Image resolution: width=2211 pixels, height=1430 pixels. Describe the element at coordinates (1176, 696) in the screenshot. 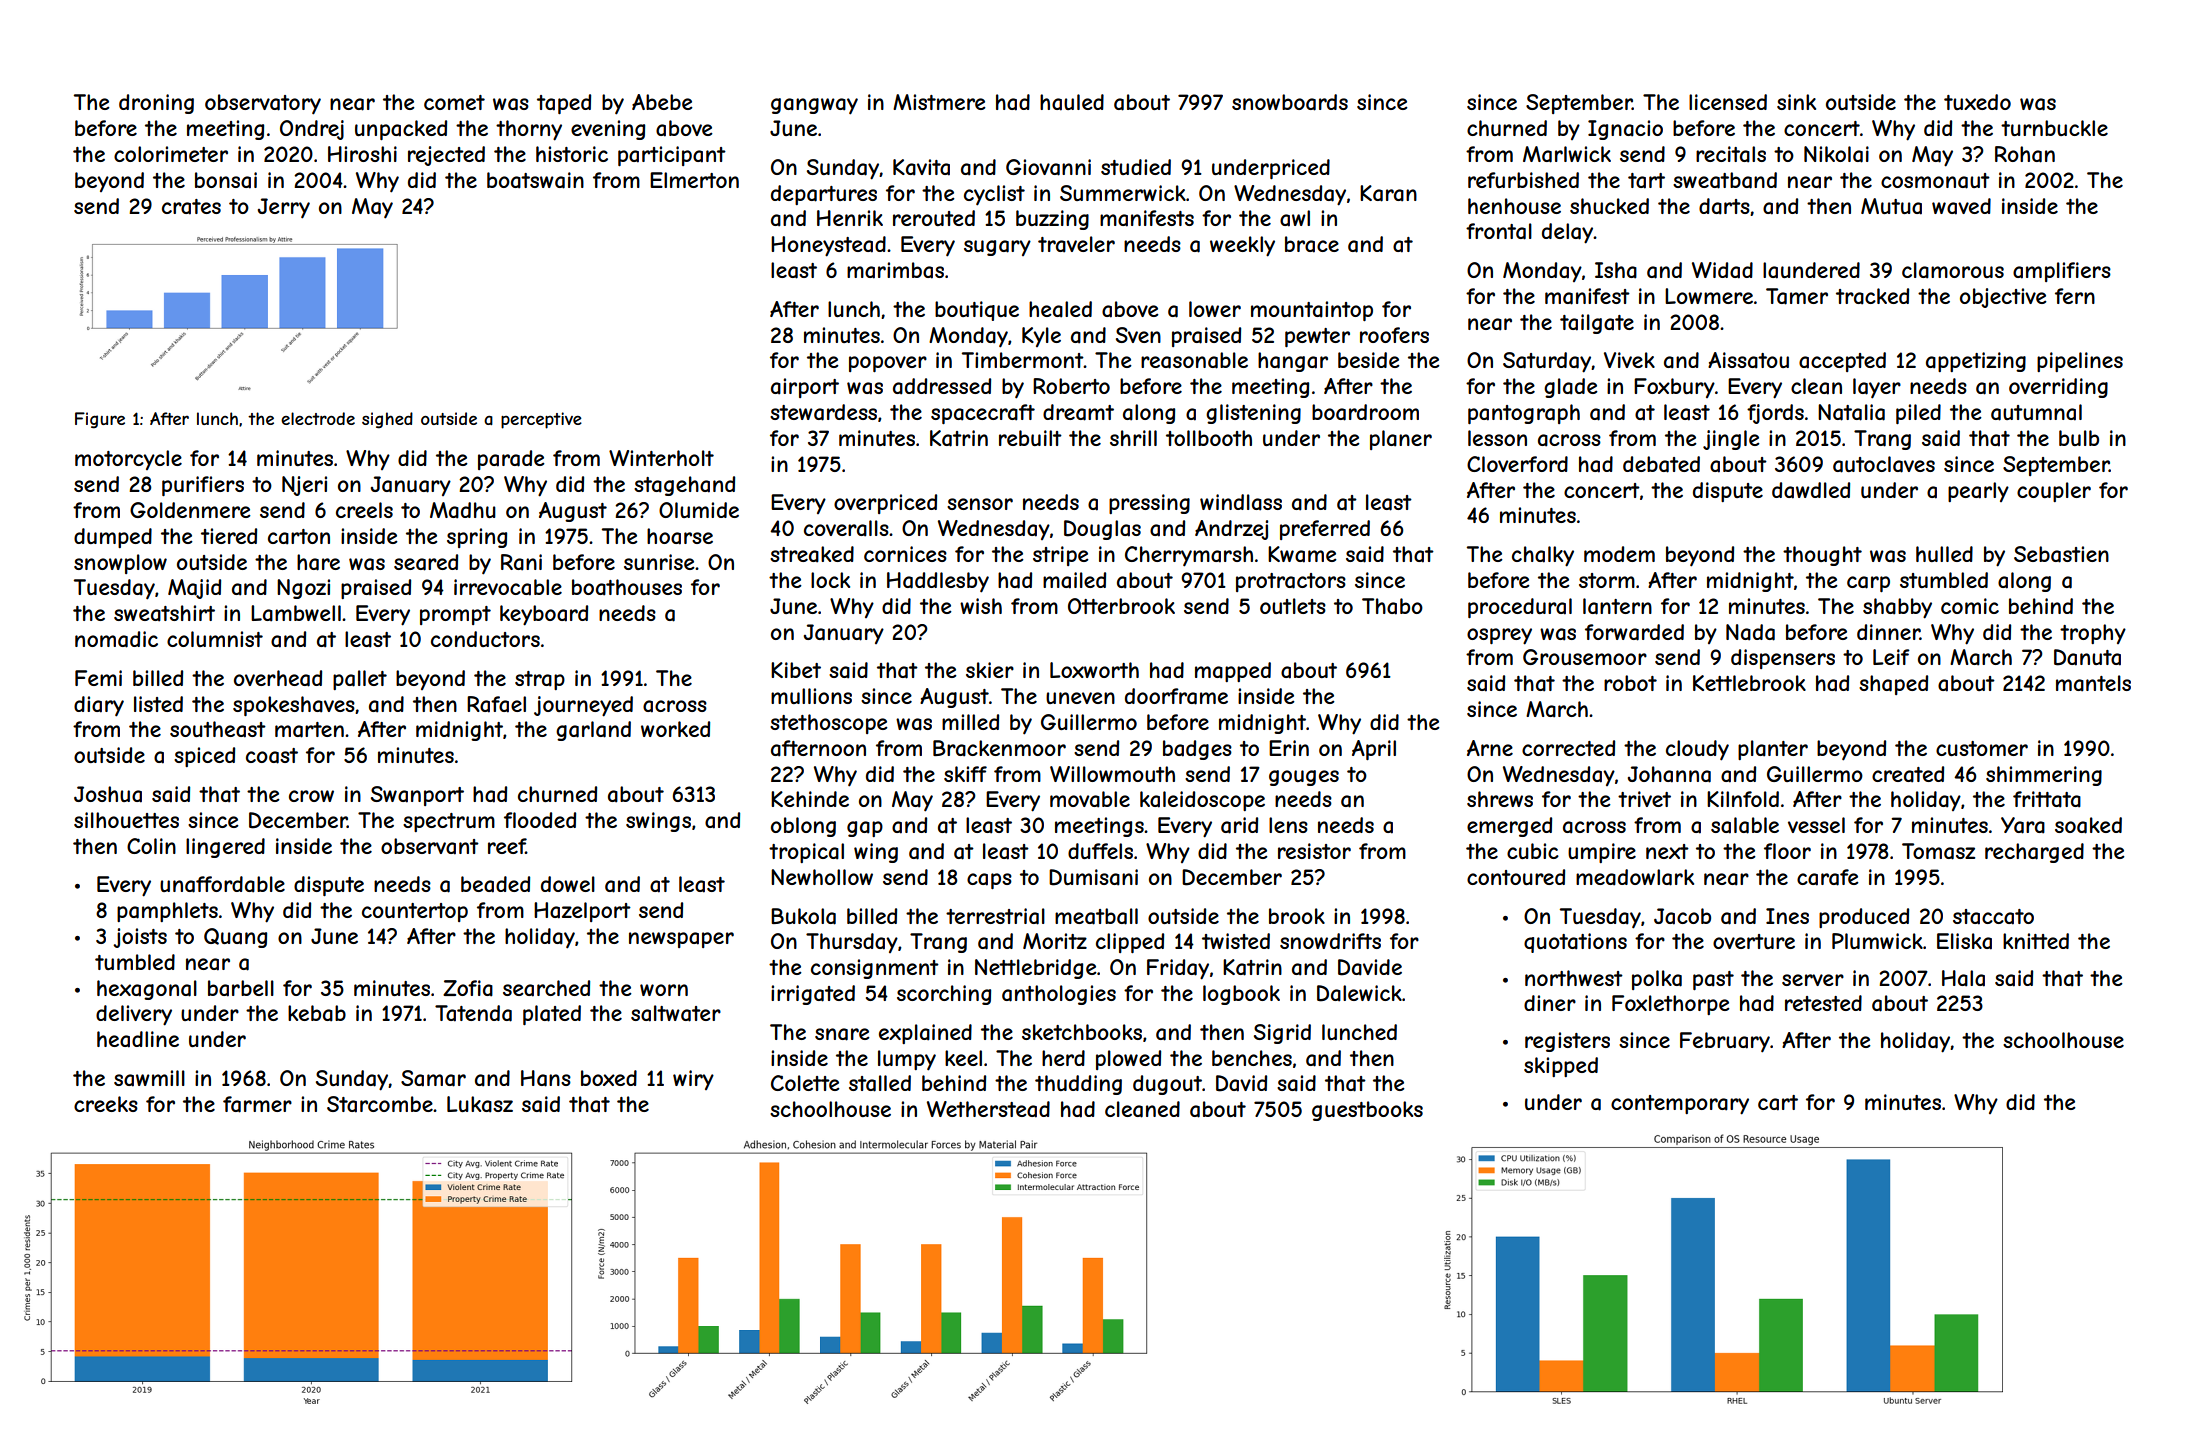

I see `doorframe` at that location.
